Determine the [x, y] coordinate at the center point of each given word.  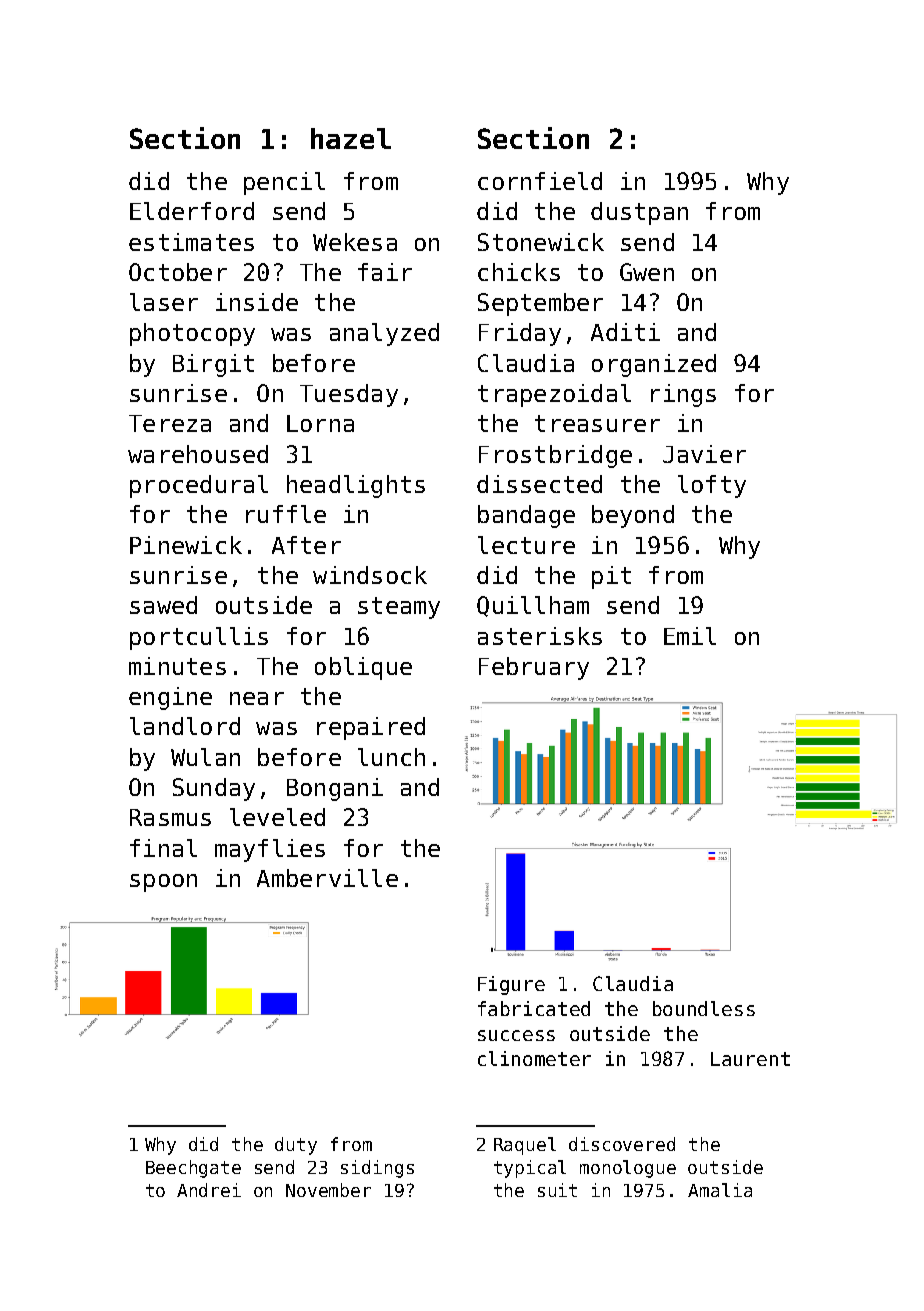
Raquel [525, 1146]
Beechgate [193, 1169]
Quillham [533, 606]
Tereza [170, 423]
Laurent [750, 1059]
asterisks [540, 636]
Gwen [647, 272]
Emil [690, 636]
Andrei [209, 1190]
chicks [519, 272]
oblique [363, 668]
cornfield [540, 181]
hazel [351, 138]
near [257, 698]
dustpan [639, 213]
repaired [371, 728]
